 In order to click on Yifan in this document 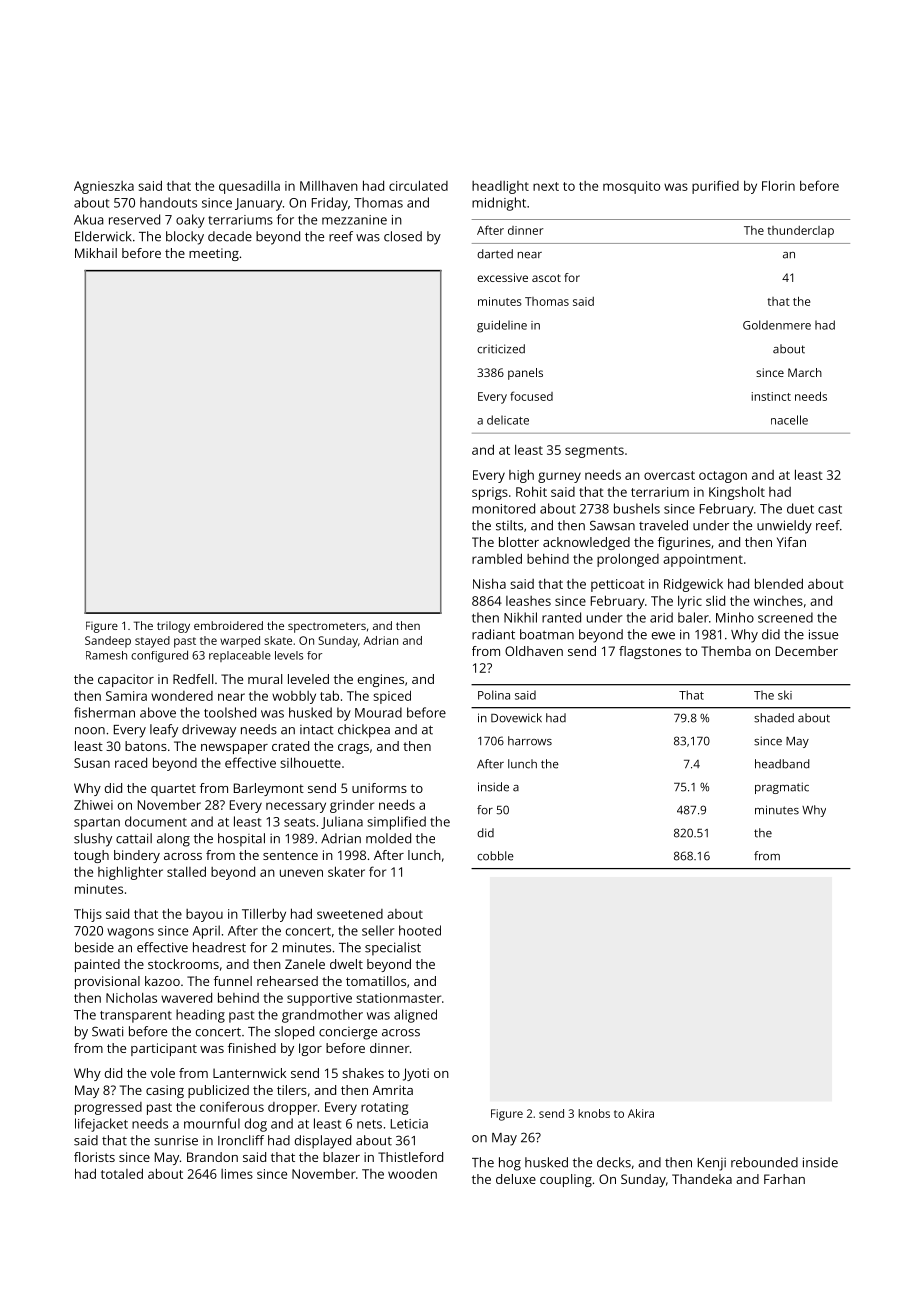, I will do `click(791, 542)`.
